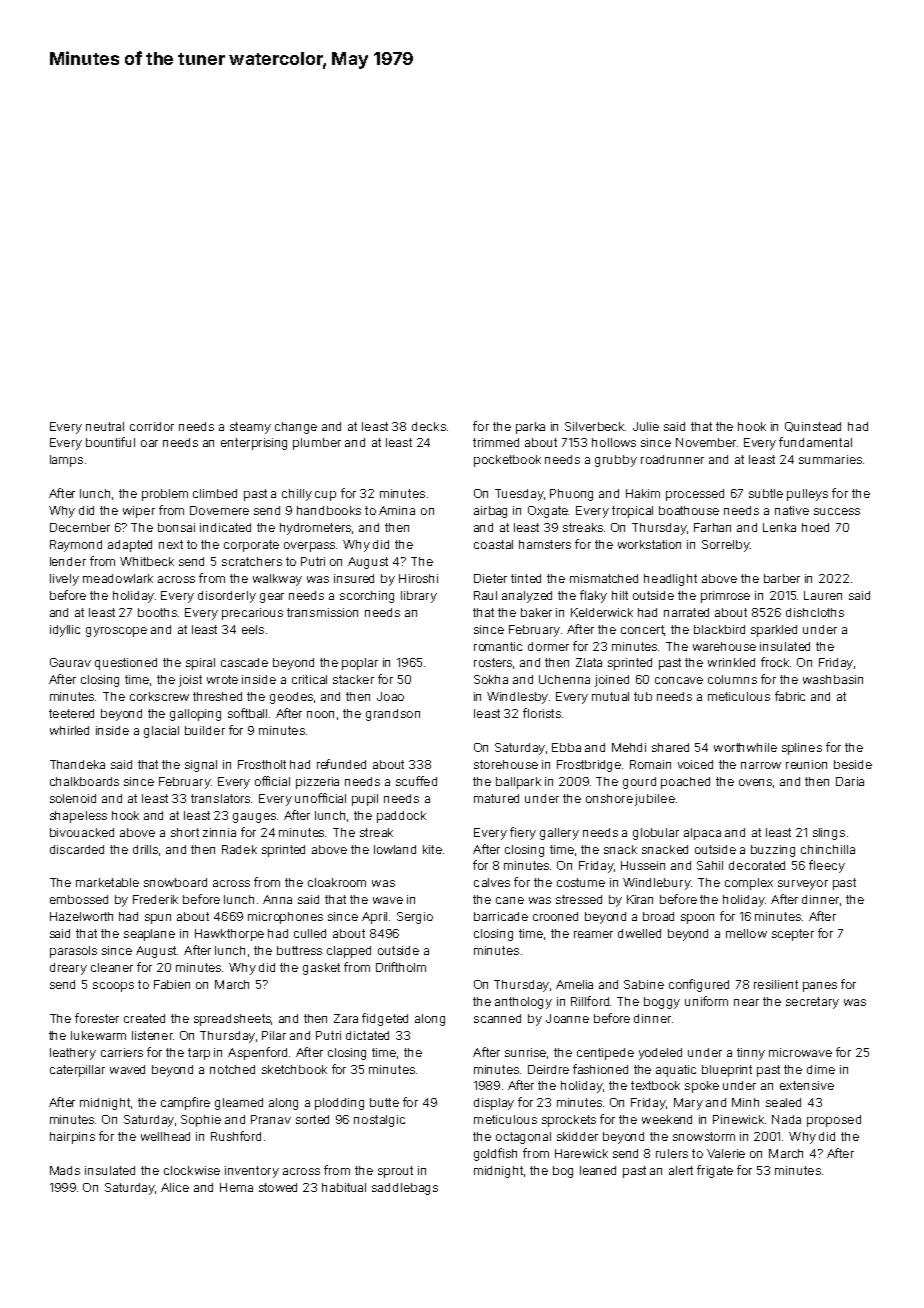 The width and height of the image is (924, 1308). Describe the element at coordinates (815, 612) in the image. I see `dishcloths` at that location.
